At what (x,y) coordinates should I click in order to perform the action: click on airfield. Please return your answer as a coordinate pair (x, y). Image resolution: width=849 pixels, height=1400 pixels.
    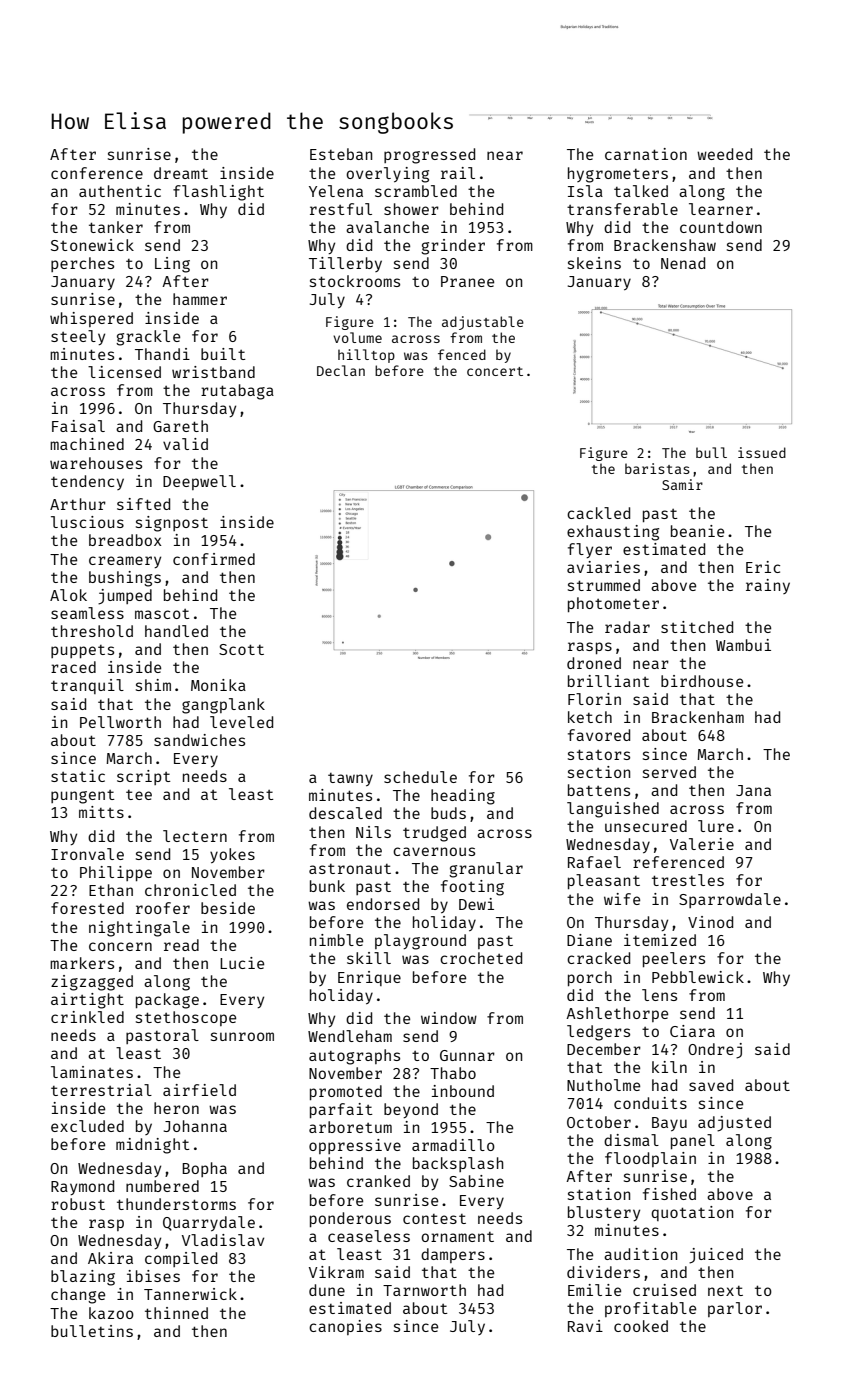
    Looking at the image, I should click on (199, 1090).
